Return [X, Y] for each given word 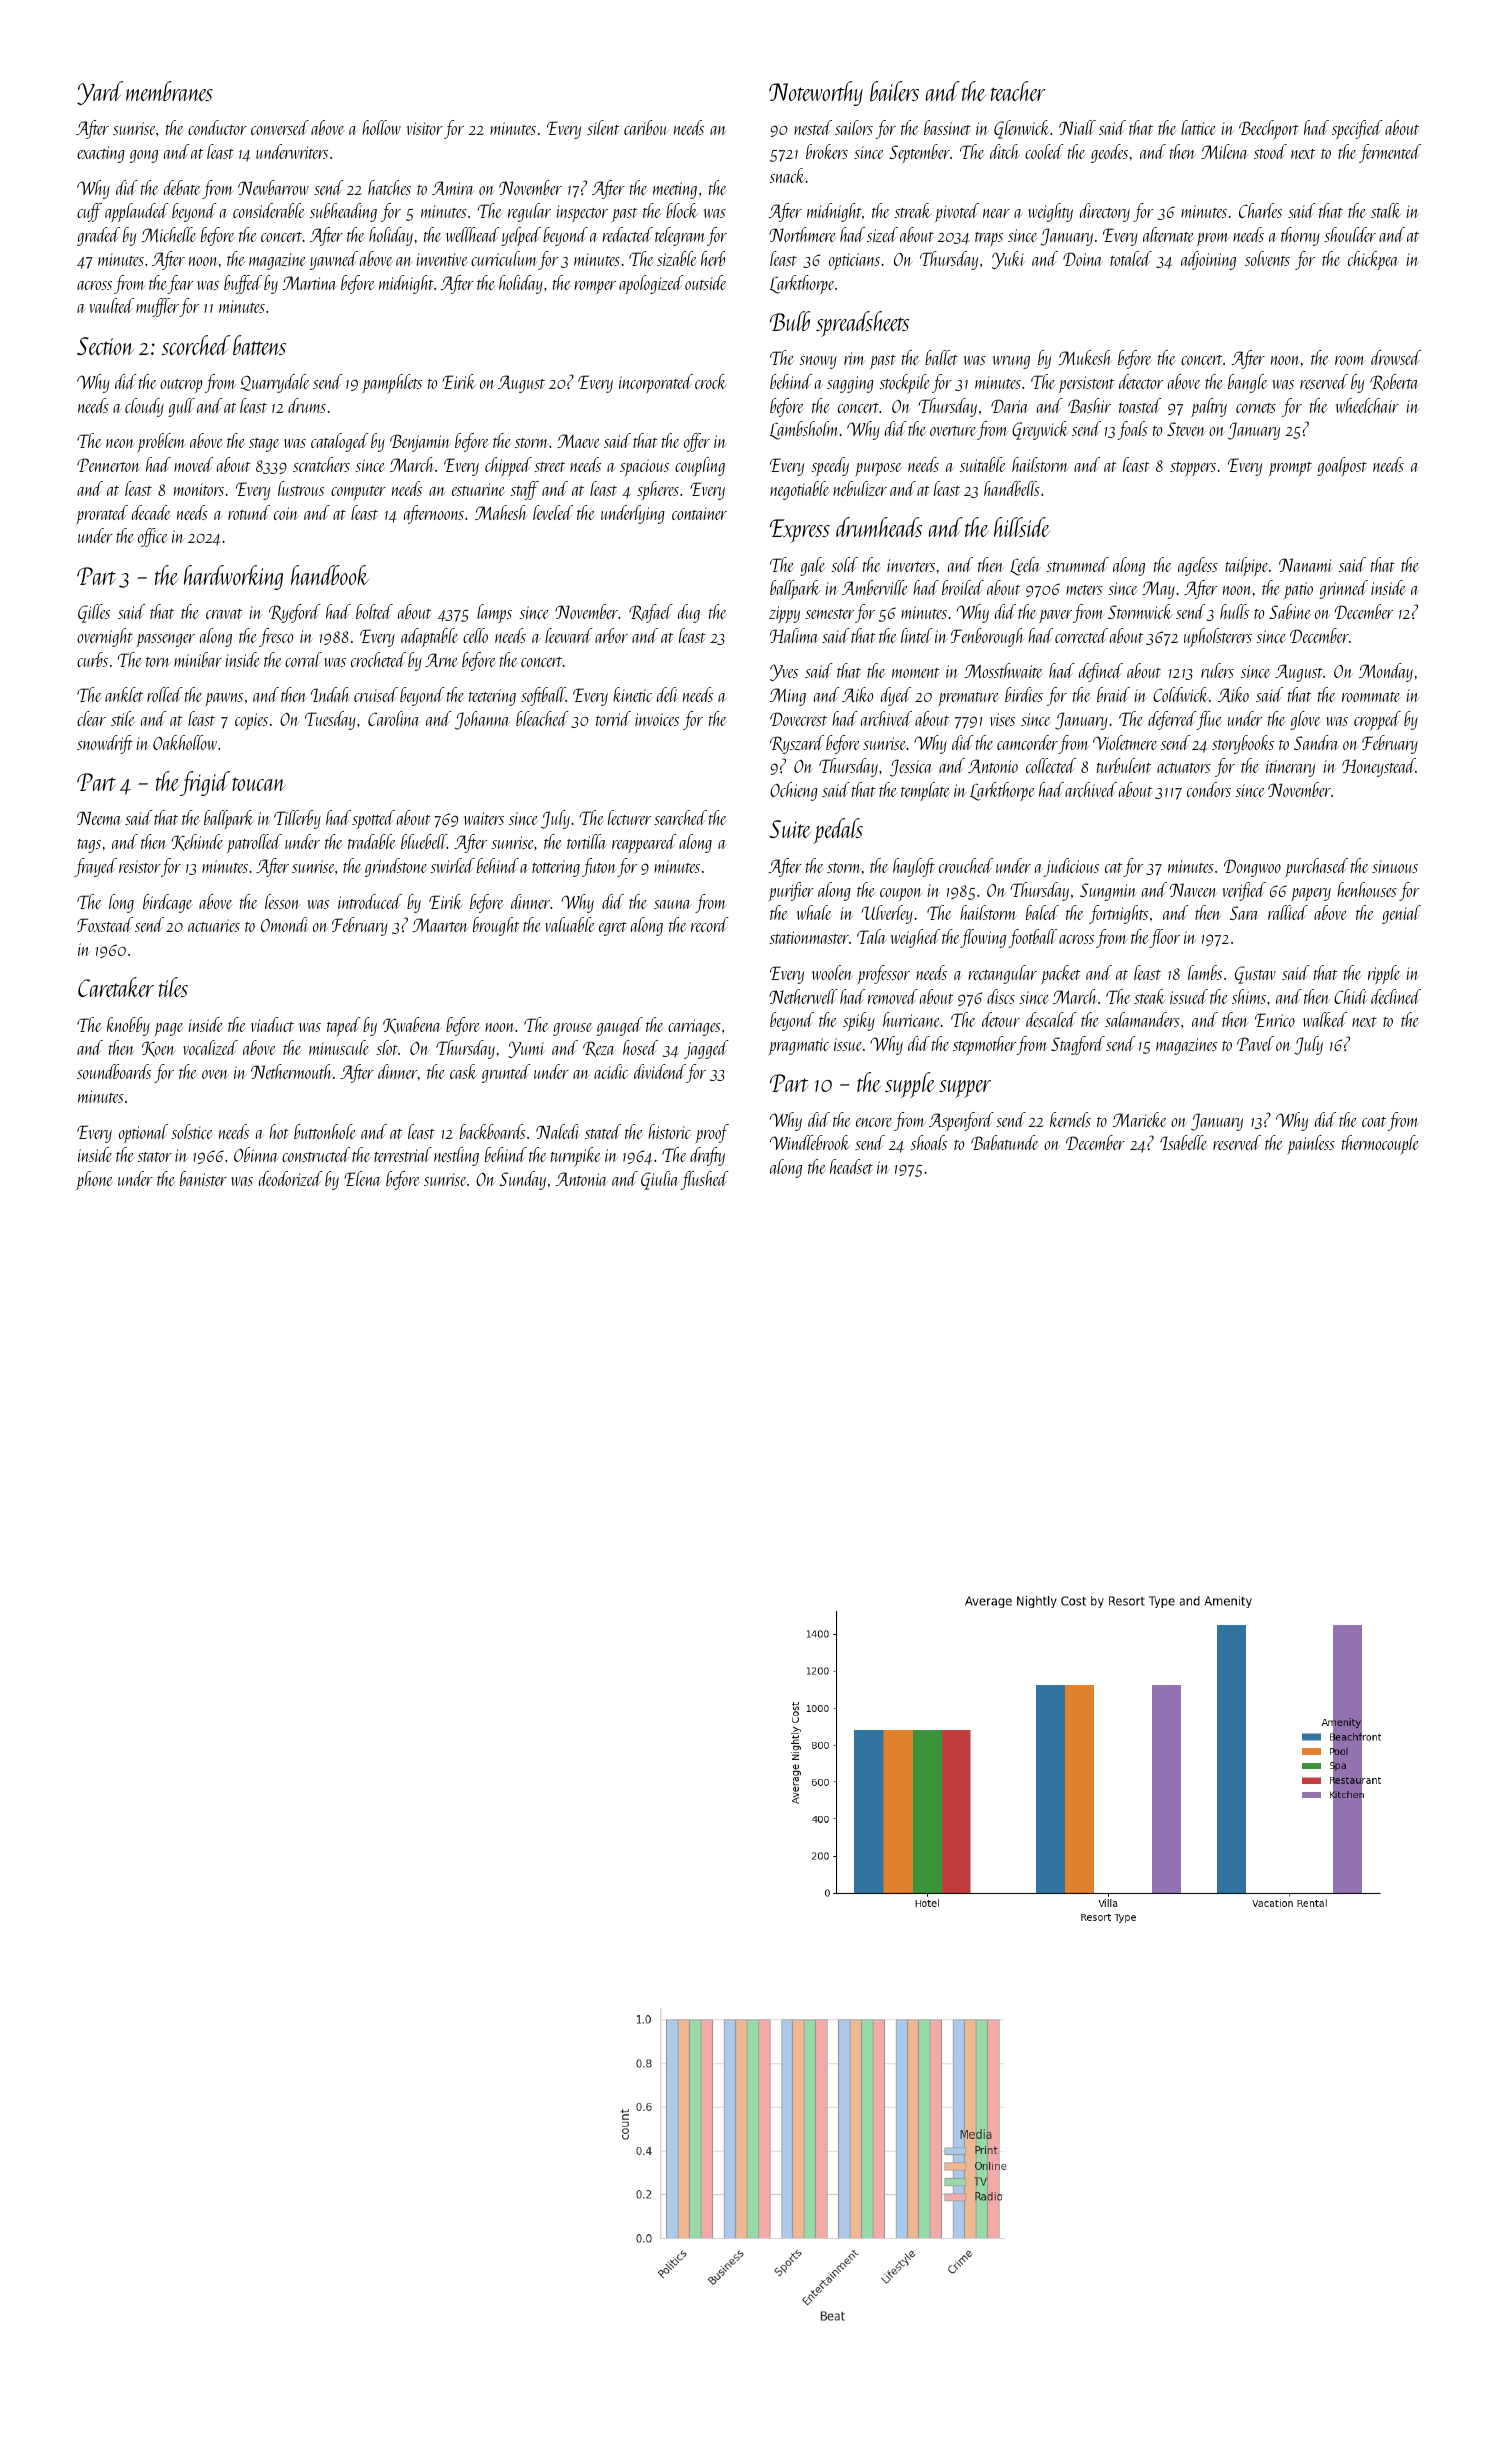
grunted [506, 1073]
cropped [1377, 720]
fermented [1390, 153]
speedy [830, 466]
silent [603, 127]
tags [89, 846]
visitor [424, 128]
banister [203, 1178]
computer [358, 493]
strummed [1077, 564]
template [925, 791]
